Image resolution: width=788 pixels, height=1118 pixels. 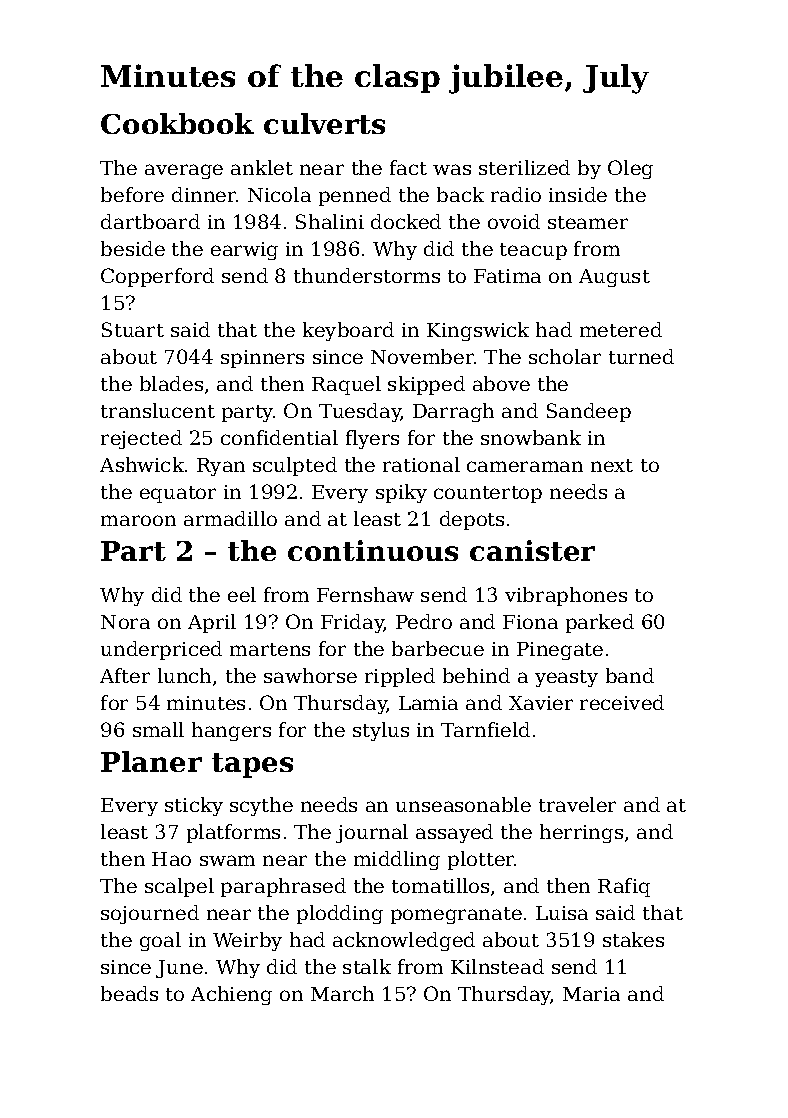 What do you see at coordinates (381, 731) in the screenshot?
I see `stylus` at bounding box center [381, 731].
